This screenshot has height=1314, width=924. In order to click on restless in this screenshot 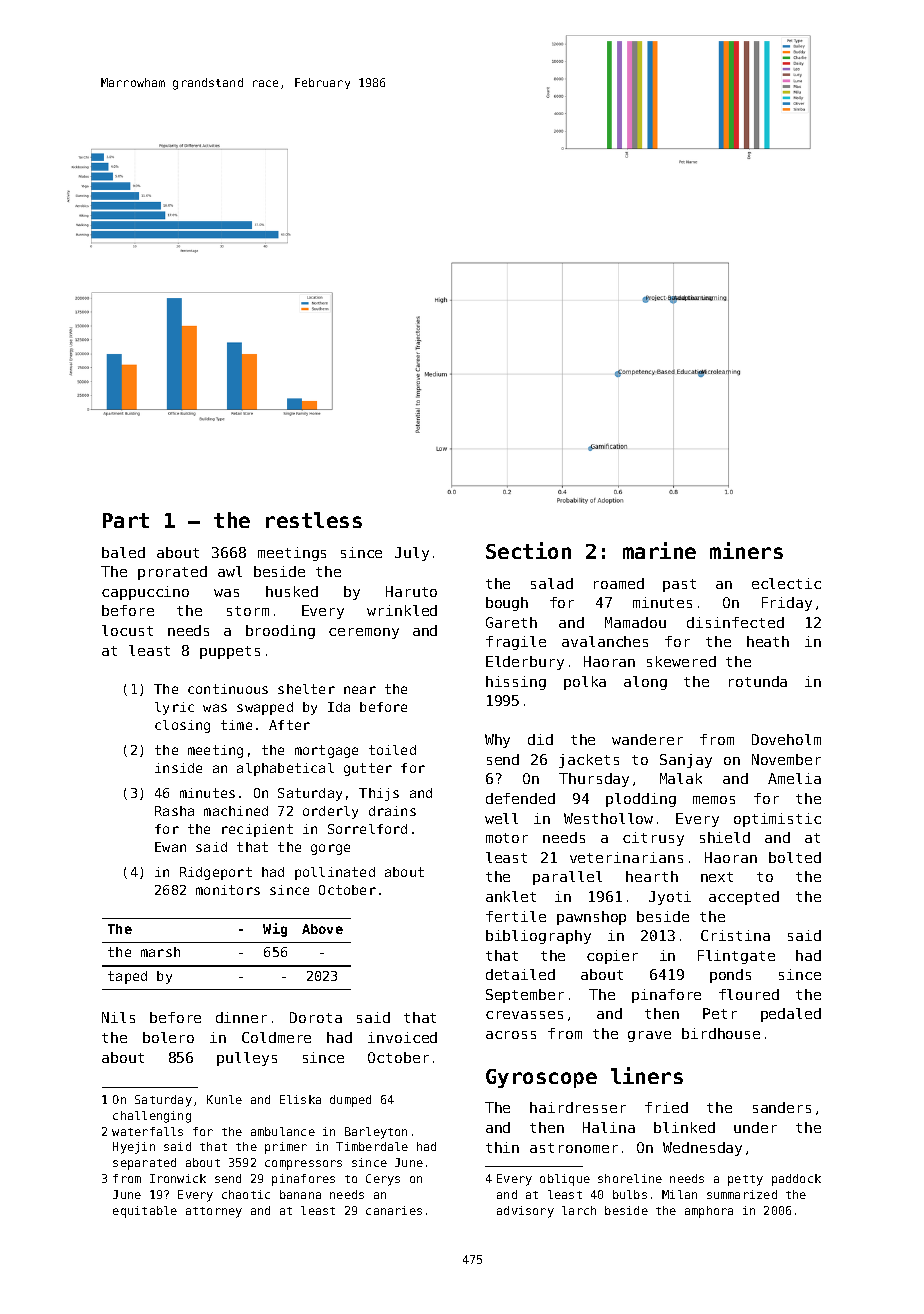, I will do `click(314, 520)`.
